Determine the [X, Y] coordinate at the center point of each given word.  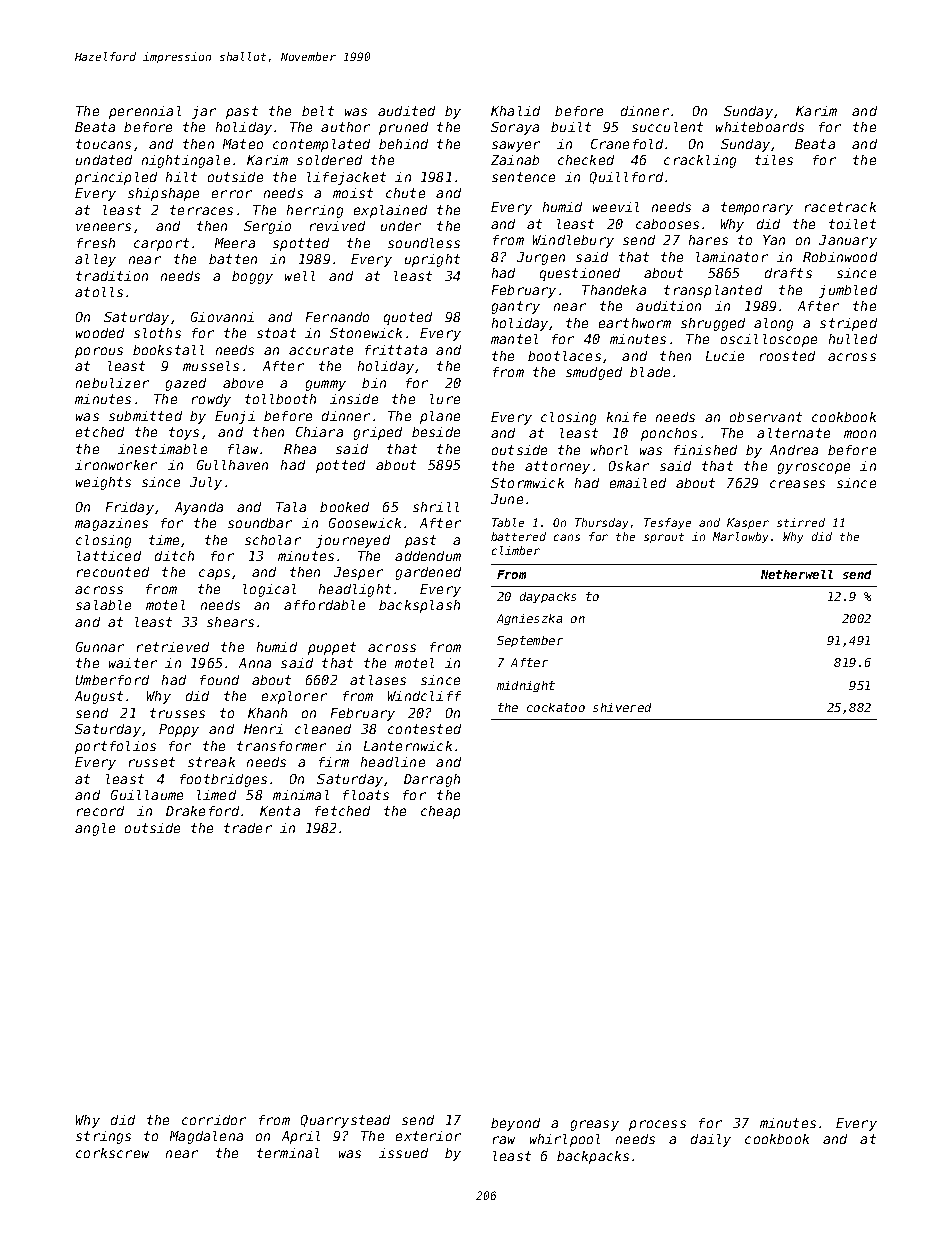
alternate [793, 433]
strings [103, 1137]
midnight [526, 686]
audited [406, 111]
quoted [408, 318]
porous [99, 352]
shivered [622, 707]
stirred [801, 522]
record [100, 811]
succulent [667, 127]
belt [318, 111]
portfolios [115, 747]
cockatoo [556, 707]
